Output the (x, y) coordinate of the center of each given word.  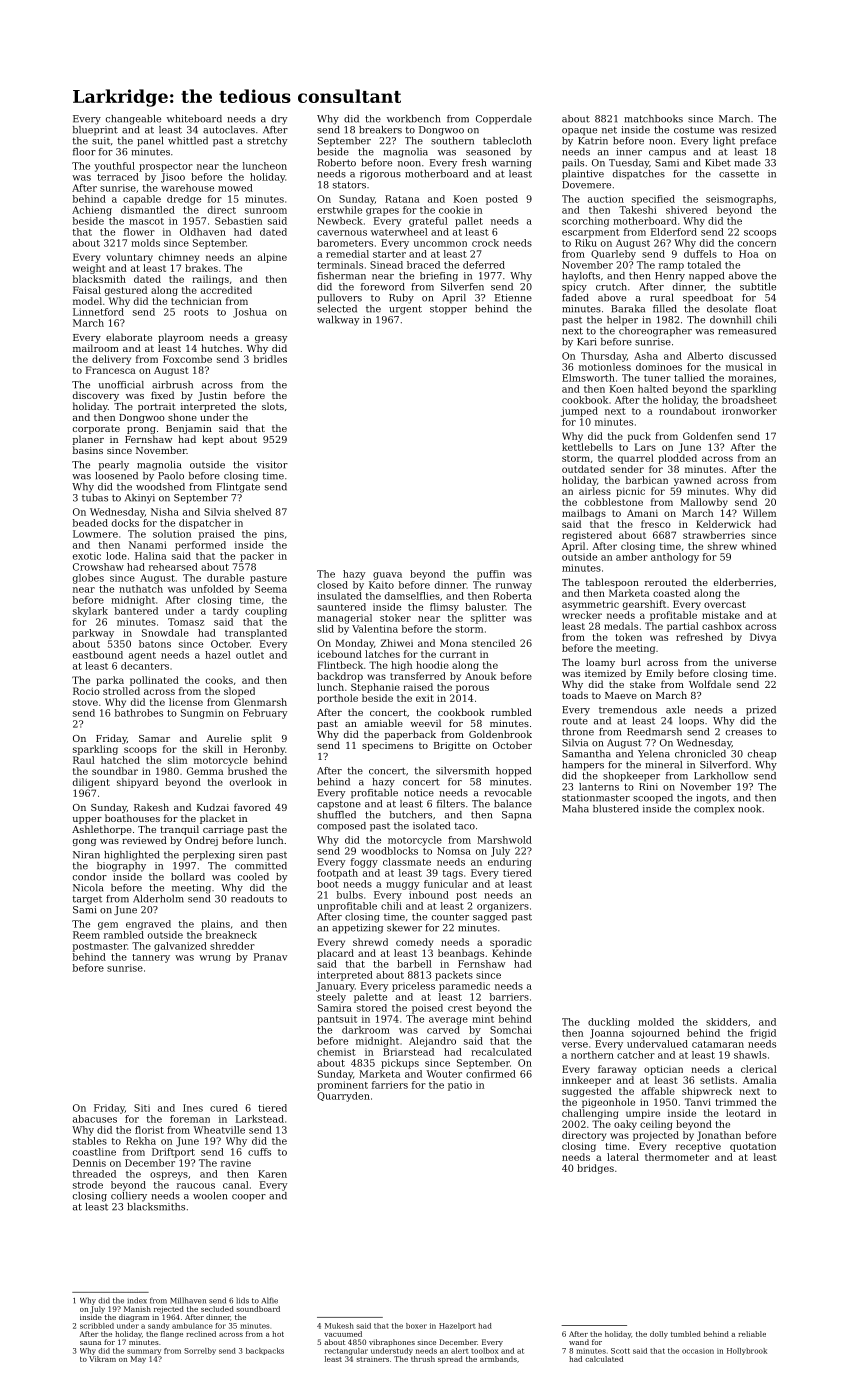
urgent (405, 310)
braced (423, 265)
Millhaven (188, 1300)
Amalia (760, 1080)
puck (639, 437)
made (747, 163)
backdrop (340, 677)
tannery (151, 958)
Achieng (92, 211)
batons (155, 644)
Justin (212, 396)
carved (443, 1030)
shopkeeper (631, 777)
